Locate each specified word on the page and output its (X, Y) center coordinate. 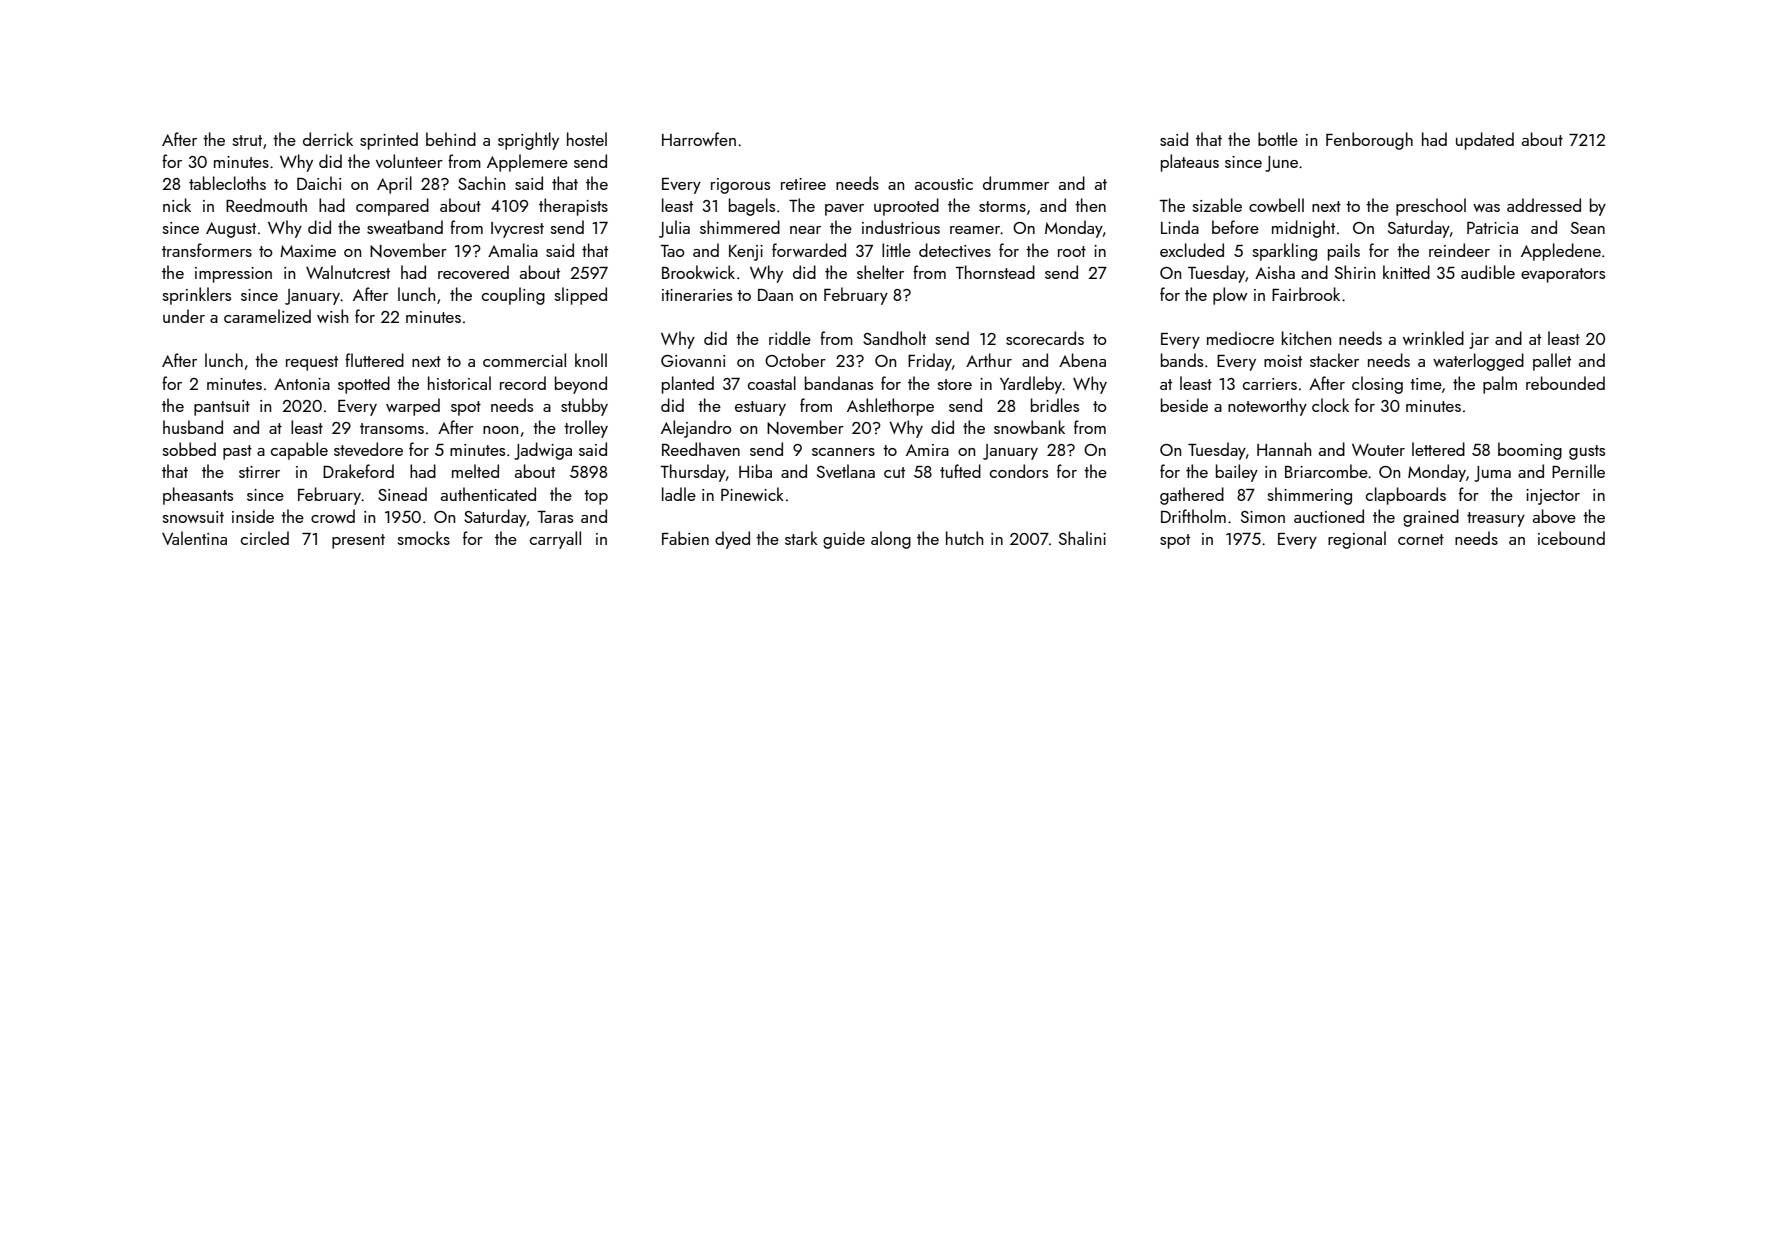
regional (1357, 540)
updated (1485, 141)
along (891, 540)
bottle (1278, 139)
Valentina (194, 538)
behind (451, 139)
